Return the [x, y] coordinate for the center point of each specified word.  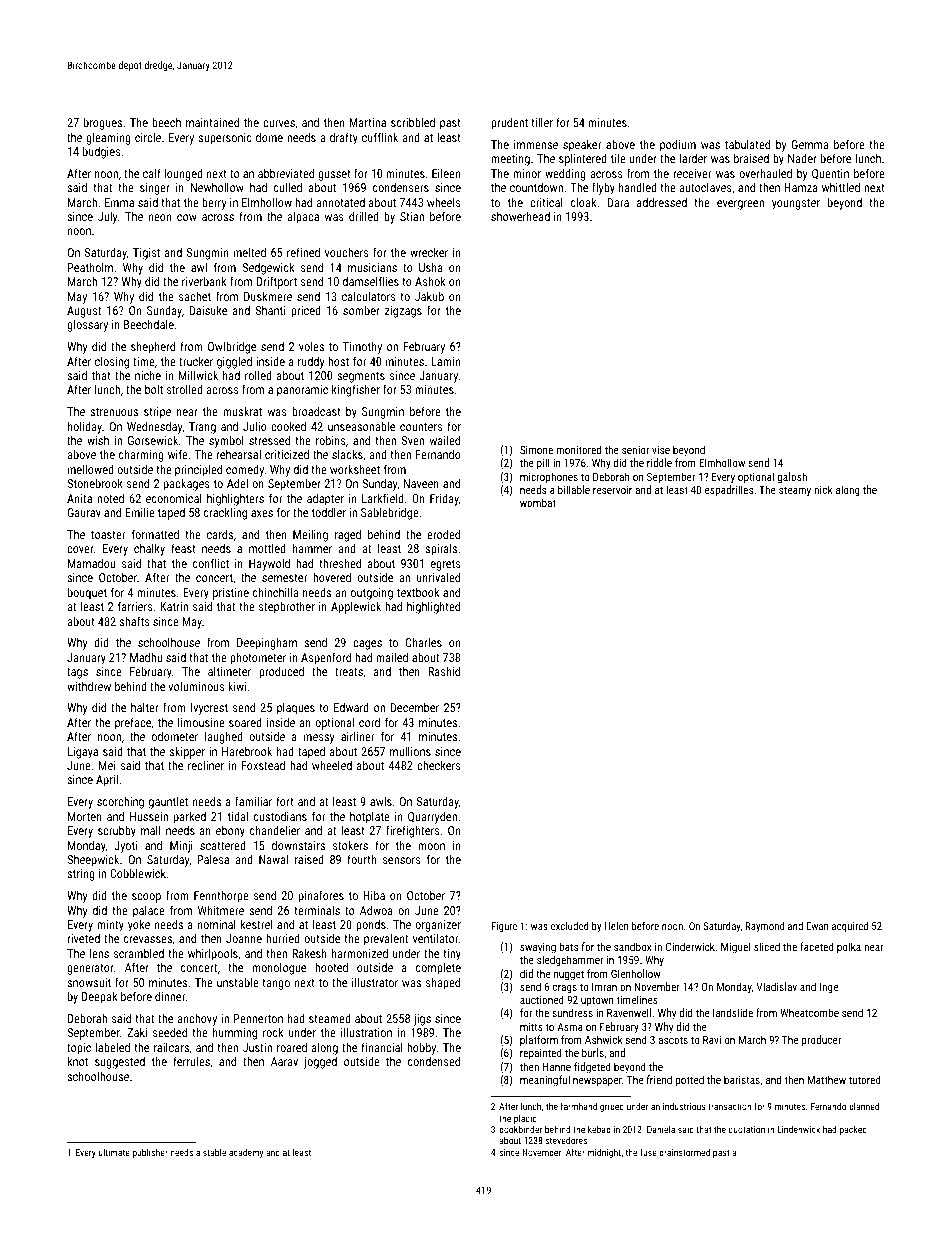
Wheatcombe [809, 1012]
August [84, 312]
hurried [283, 938]
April [107, 781]
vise [661, 450]
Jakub [429, 296]
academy [246, 1153]
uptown [597, 1001]
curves [279, 123]
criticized [287, 454]
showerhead [520, 216]
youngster [796, 204]
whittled [841, 187]
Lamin [445, 361]
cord [369, 722]
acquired [850, 927]
